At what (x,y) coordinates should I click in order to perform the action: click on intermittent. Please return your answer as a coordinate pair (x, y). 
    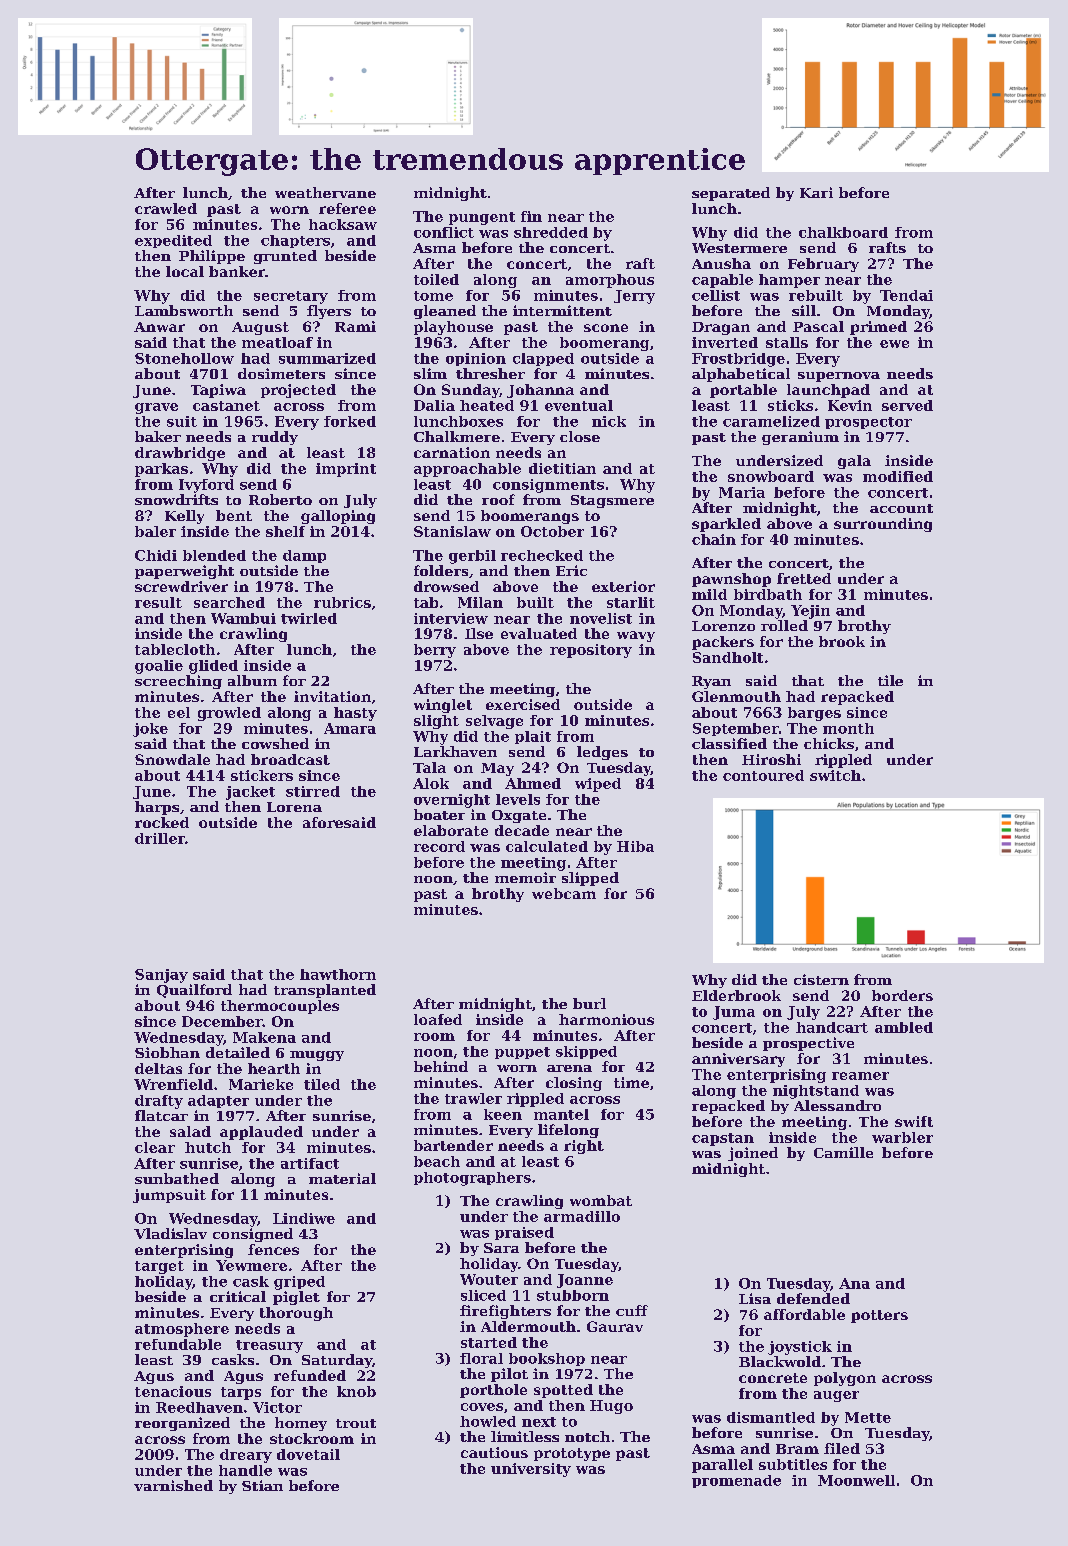
    Looking at the image, I should click on (562, 310).
